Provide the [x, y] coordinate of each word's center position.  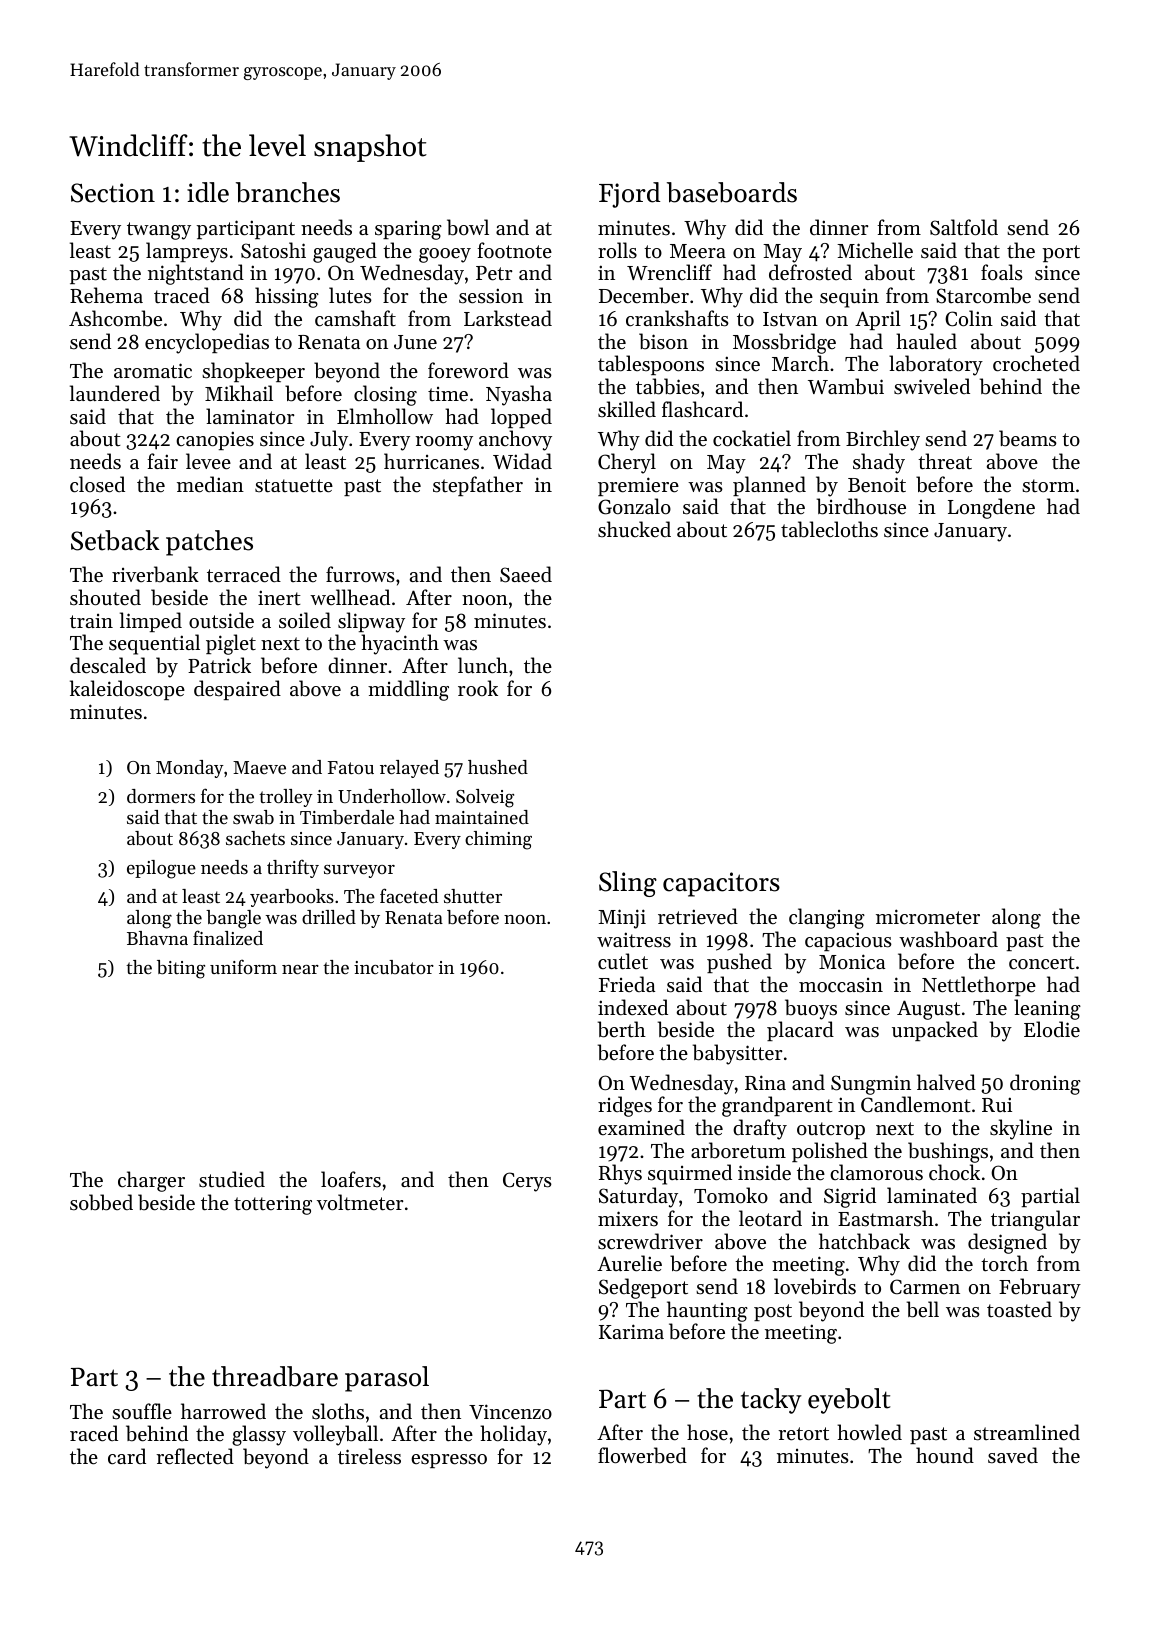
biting [181, 969]
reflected [195, 1456]
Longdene [991, 508]
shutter [473, 896]
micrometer [928, 917]
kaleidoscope [127, 690]
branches [288, 192]
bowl [468, 227]
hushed [498, 767]
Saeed [526, 574]
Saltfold [964, 227]
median [210, 484]
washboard [948, 939]
